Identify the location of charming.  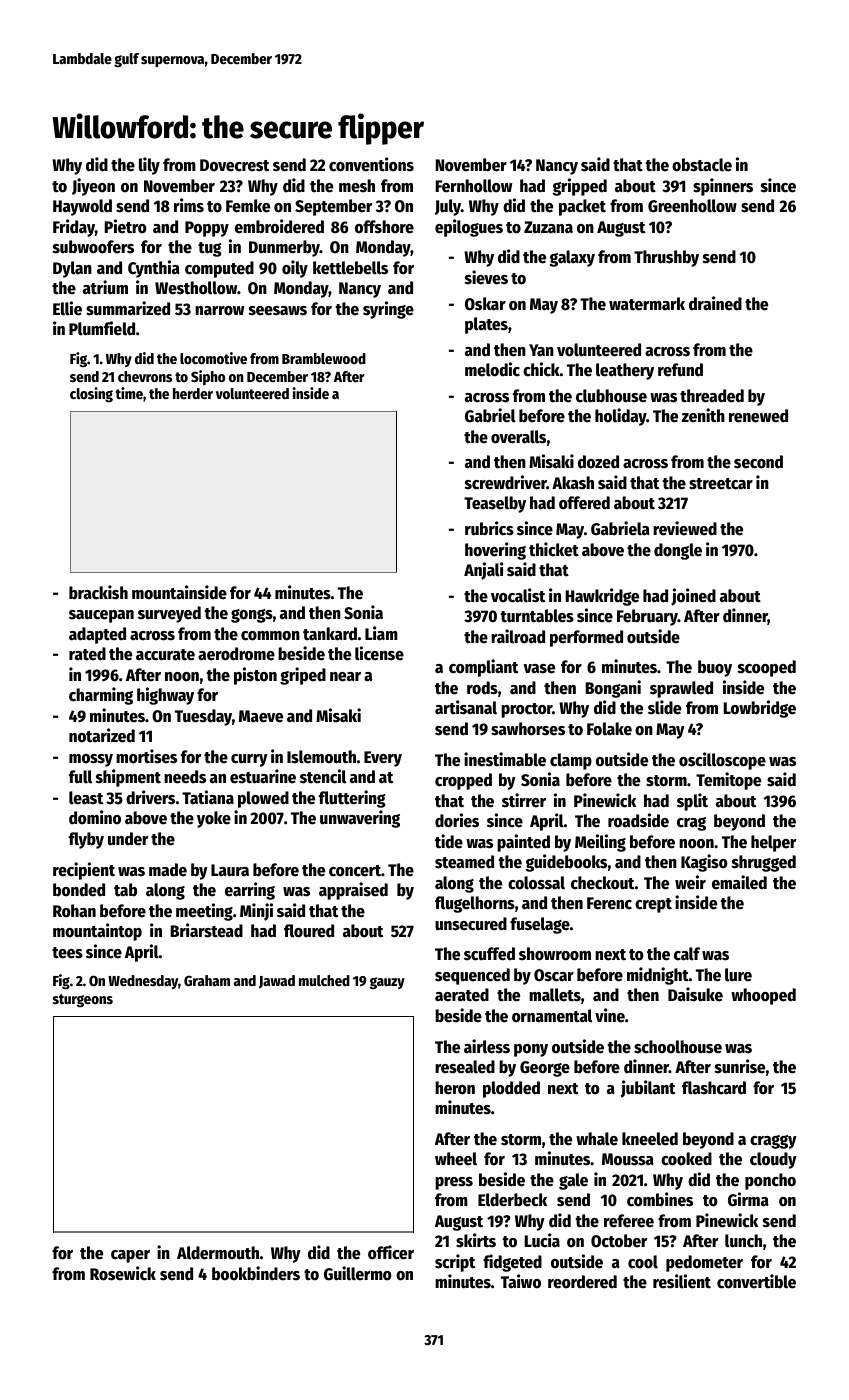
(101, 696).
